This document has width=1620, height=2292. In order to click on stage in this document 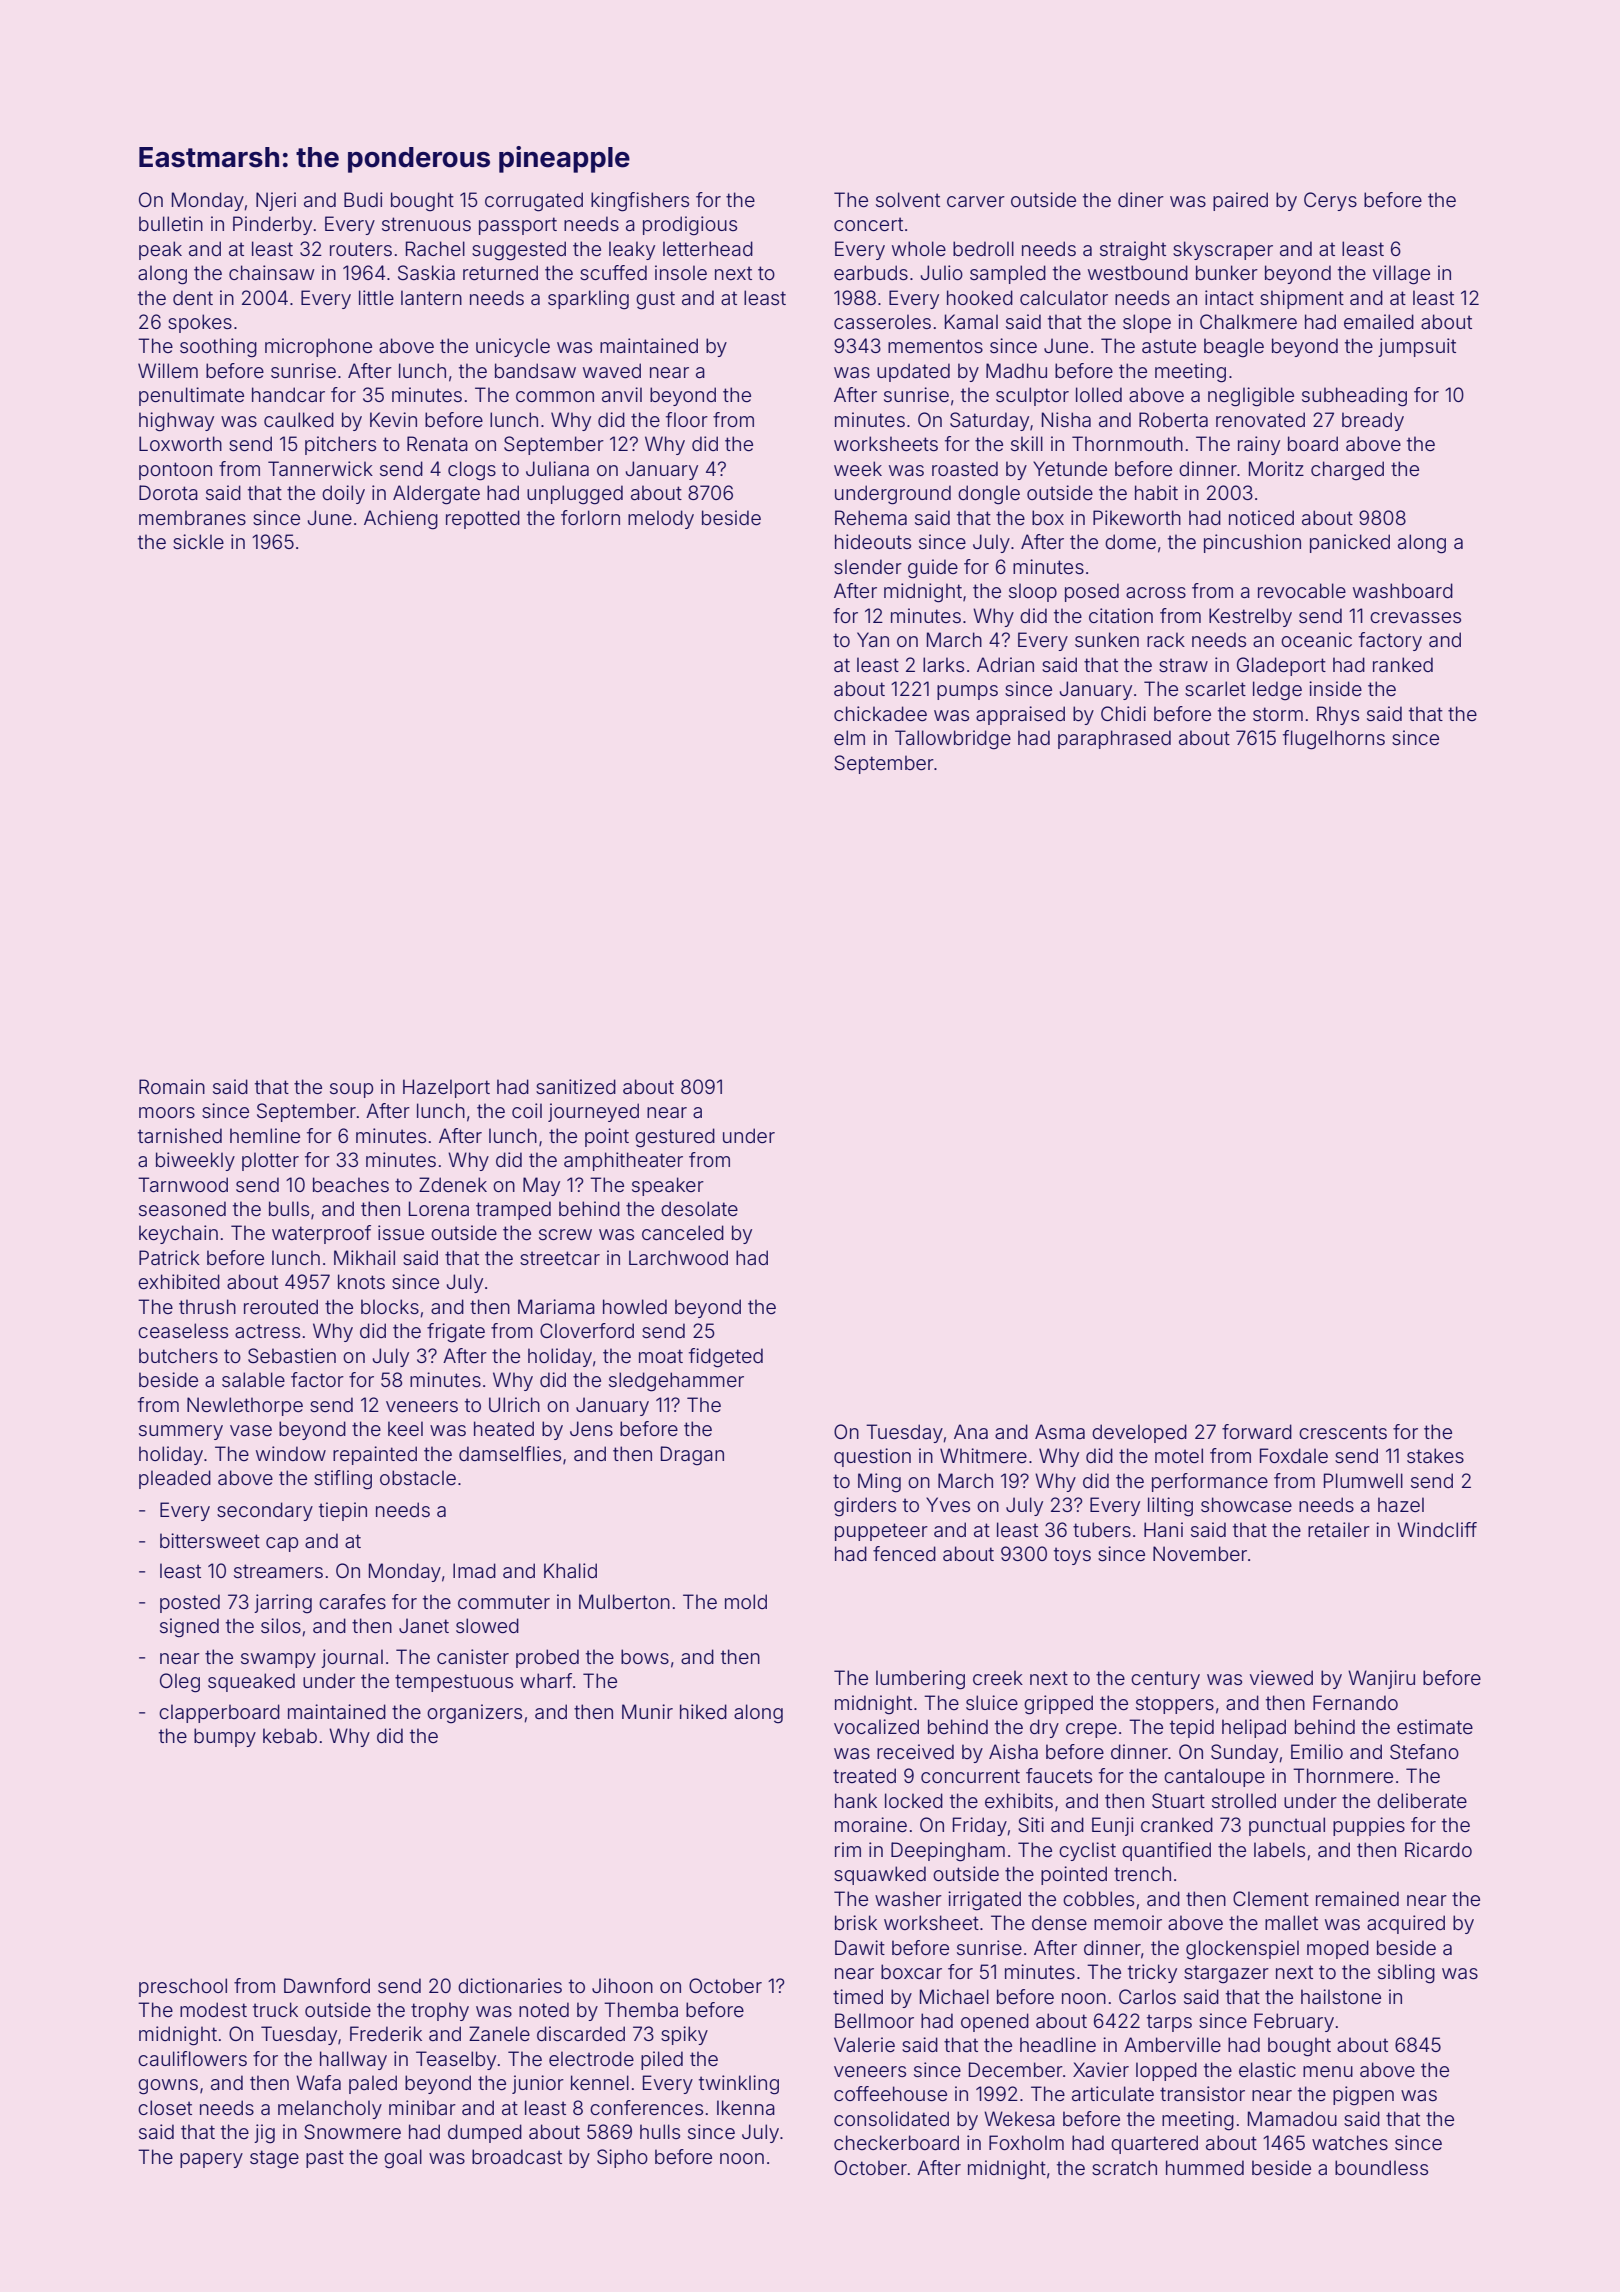, I will do `click(274, 2159)`.
